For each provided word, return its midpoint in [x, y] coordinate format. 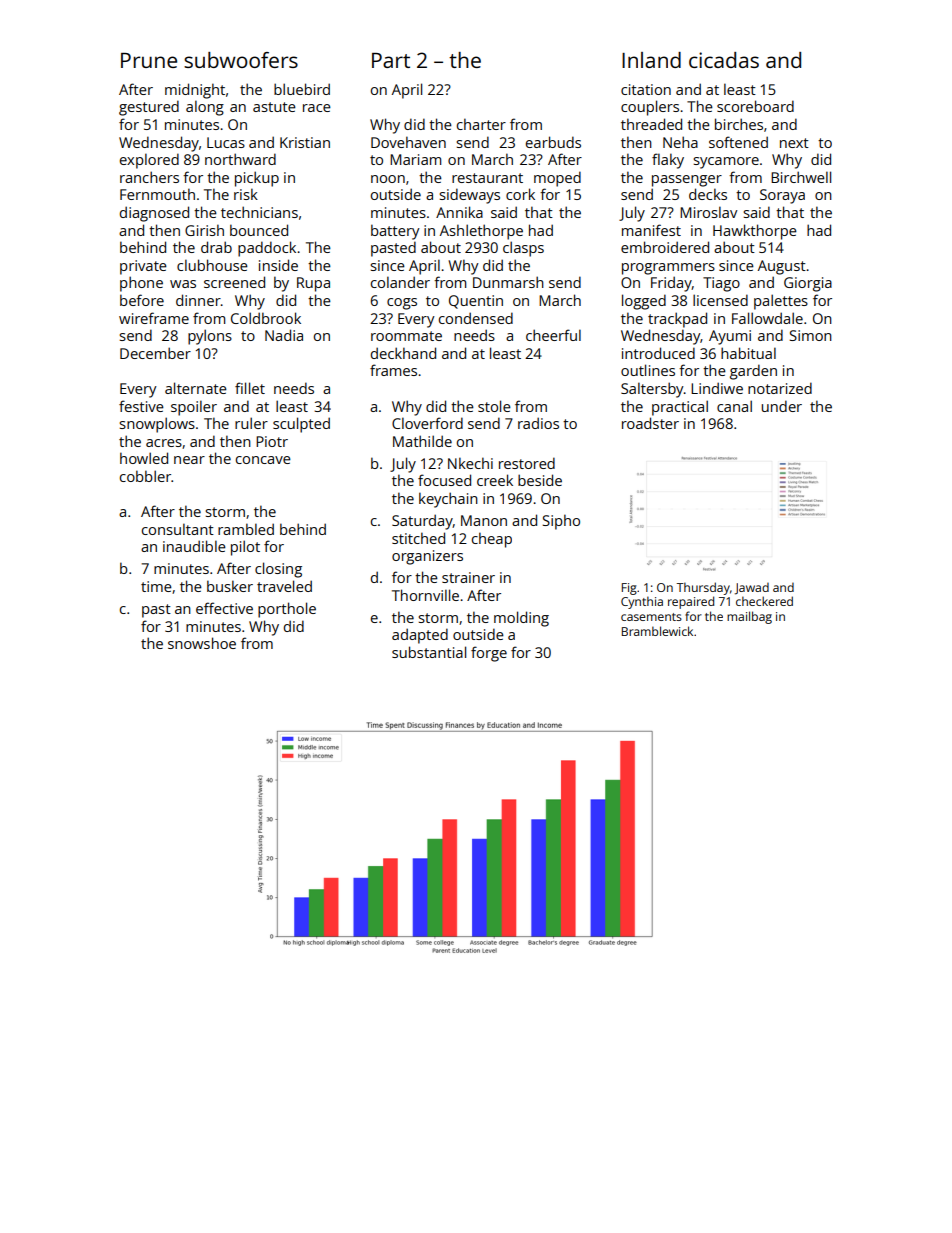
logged [644, 302]
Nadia [284, 335]
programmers [668, 269]
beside [540, 480]
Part [391, 60]
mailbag [749, 617]
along [205, 108]
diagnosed [154, 214]
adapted [420, 636]
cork [520, 194]
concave [263, 460]
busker [230, 586]
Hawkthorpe [755, 232]
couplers [650, 108]
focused [444, 480]
